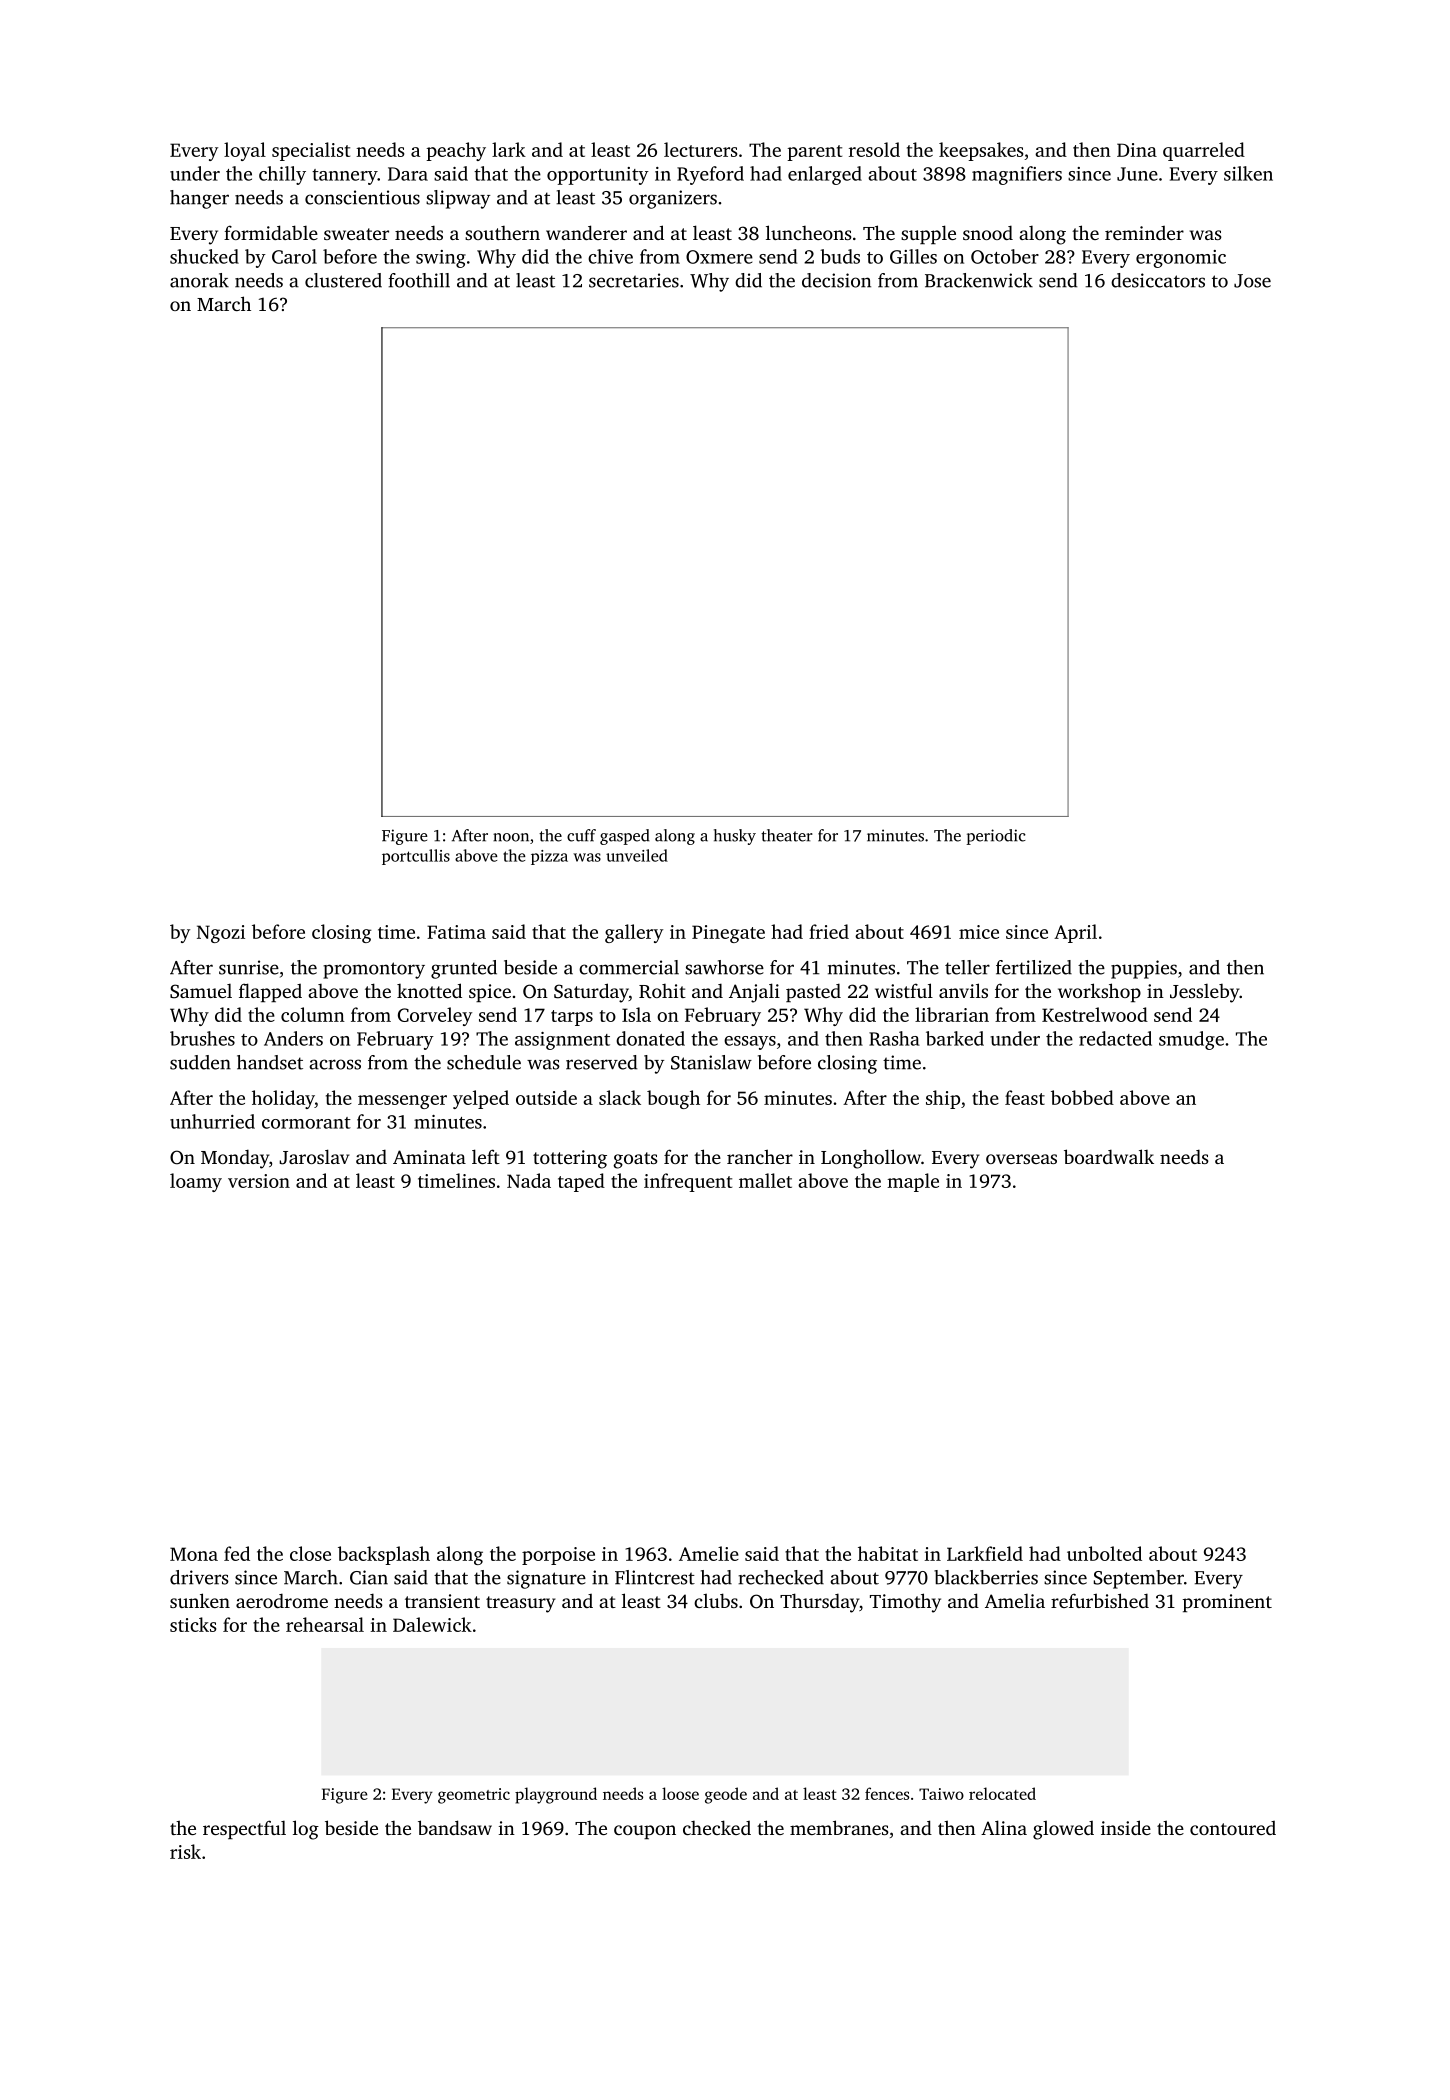  What do you see at coordinates (1109, 1156) in the page?
I see `boardwalk` at bounding box center [1109, 1156].
